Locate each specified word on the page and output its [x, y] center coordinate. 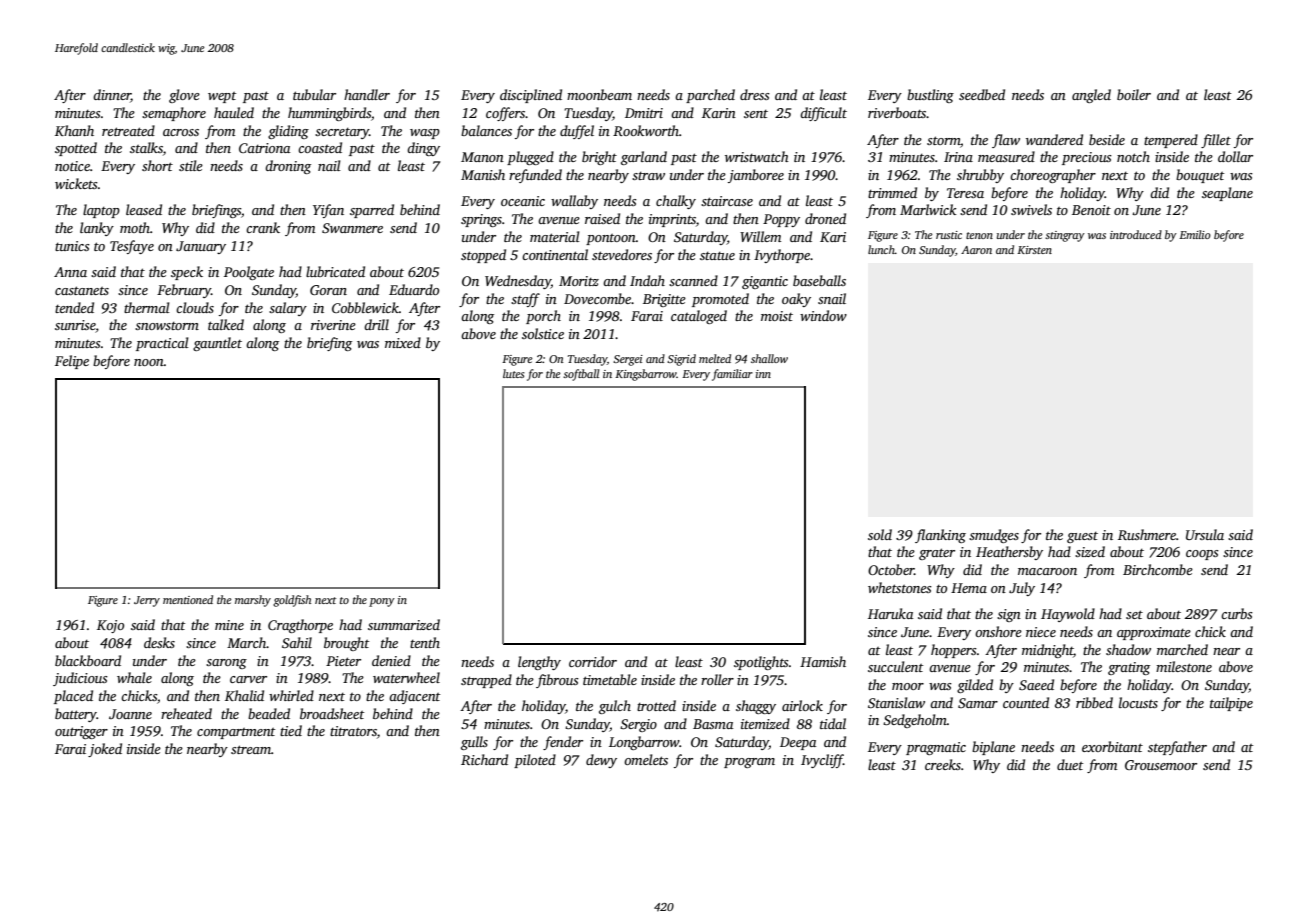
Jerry [147, 601]
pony [382, 602]
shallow [769, 358]
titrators [353, 731]
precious [1087, 158]
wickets [76, 183]
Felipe [72, 362]
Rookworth [646, 130]
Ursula [1205, 534]
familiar [732, 375]
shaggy [756, 707]
